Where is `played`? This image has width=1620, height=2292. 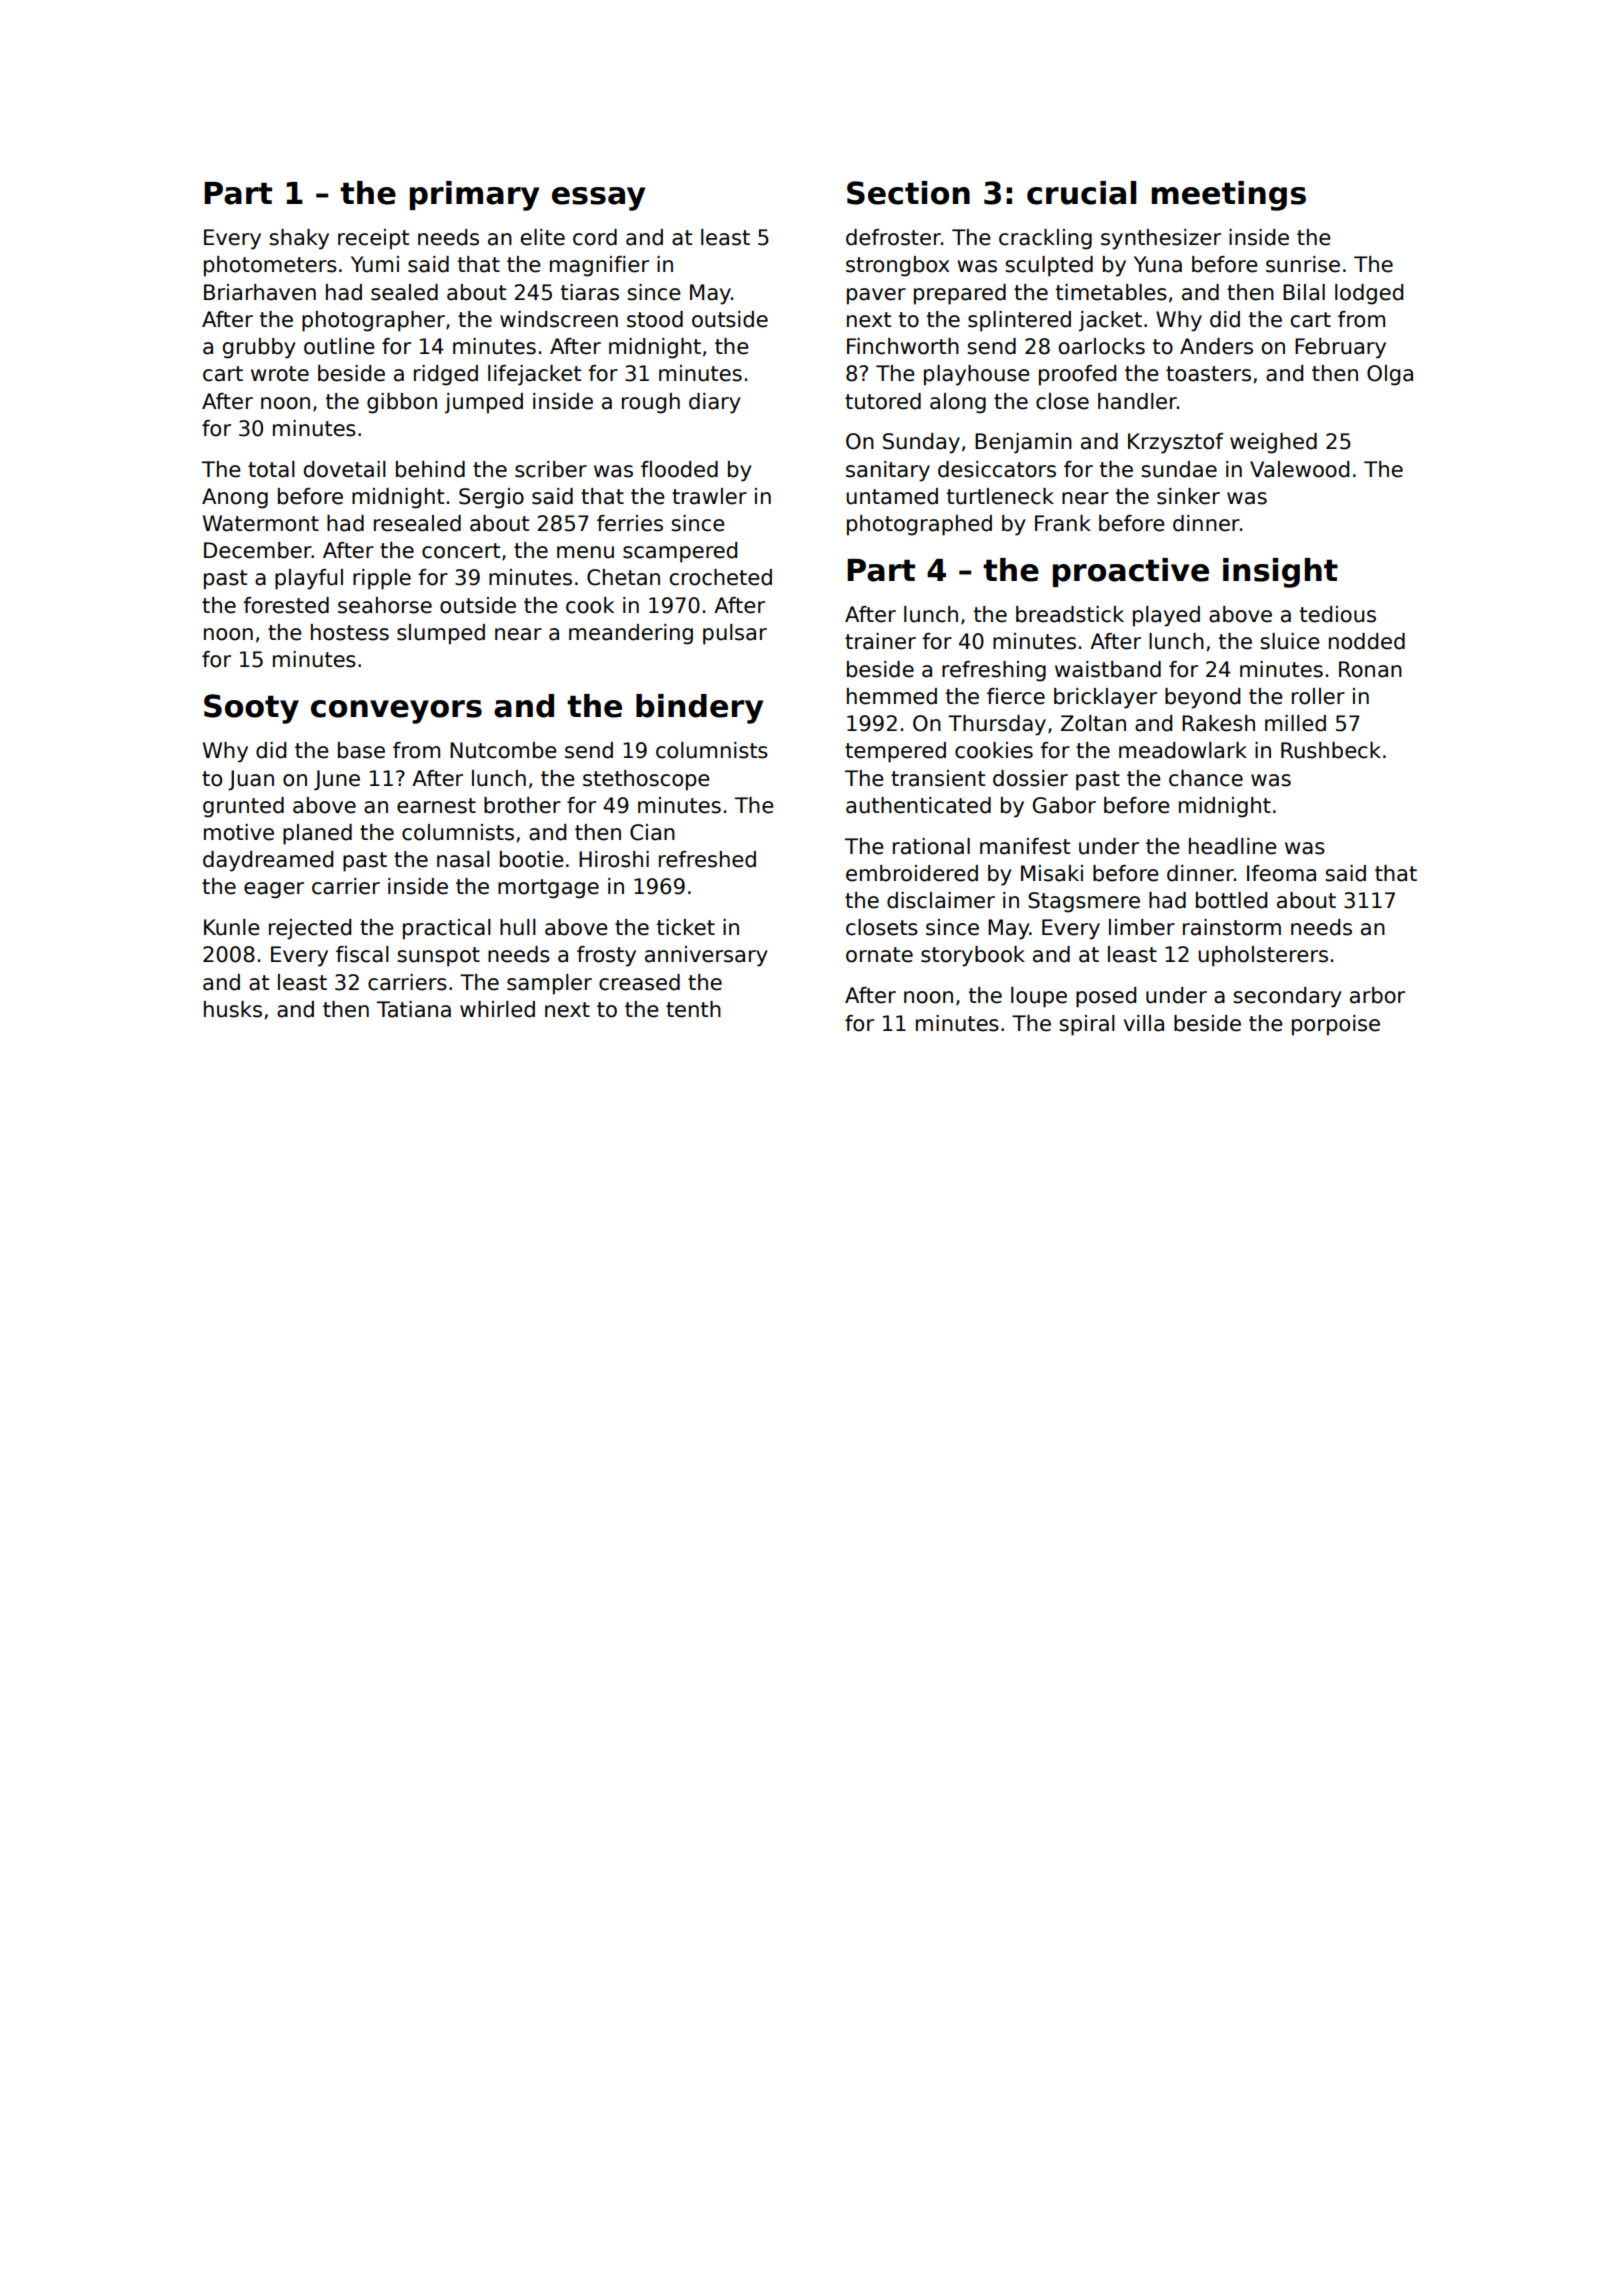
played is located at coordinates (1166, 616).
